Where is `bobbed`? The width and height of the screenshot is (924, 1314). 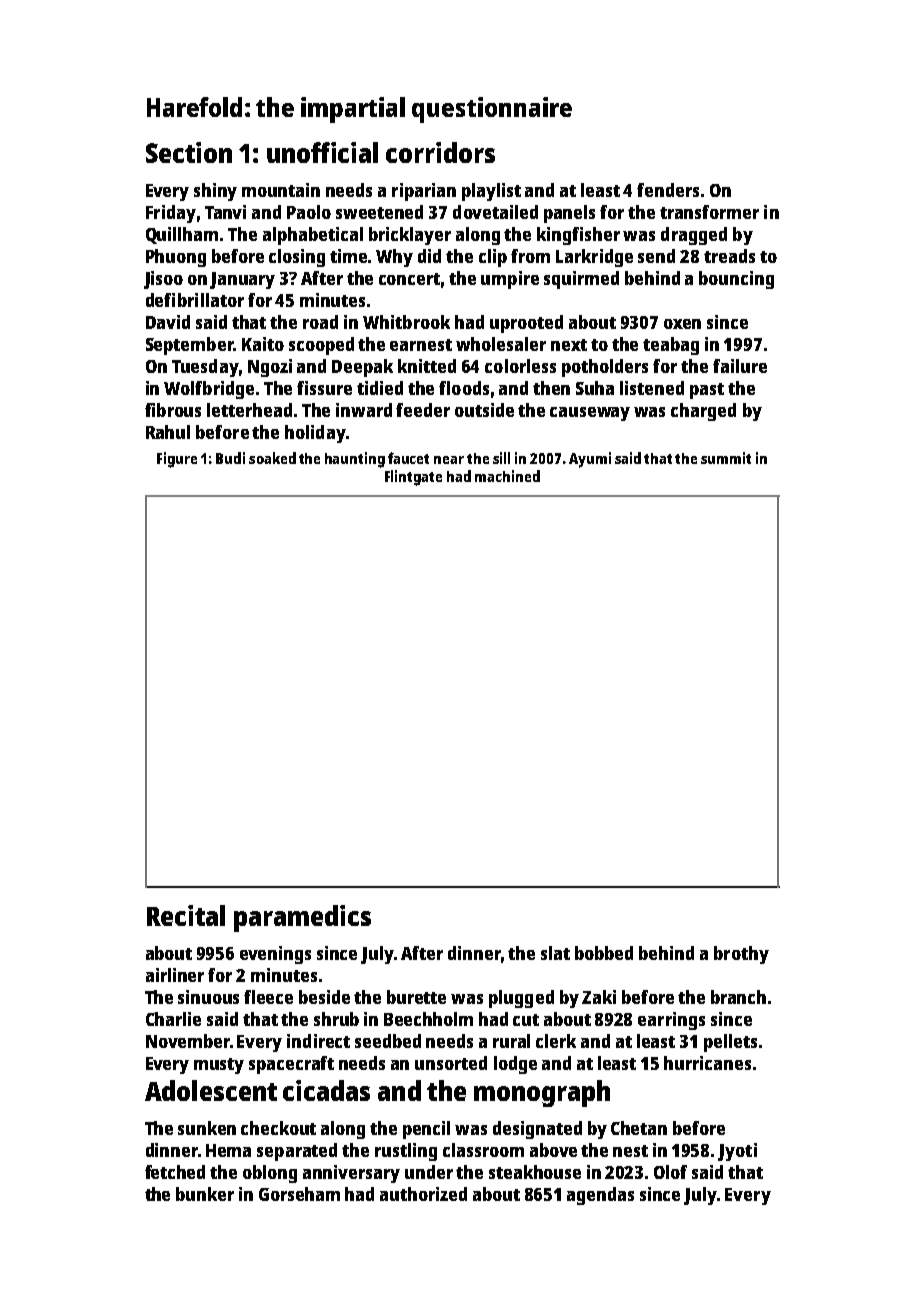 bobbed is located at coordinates (604, 953).
